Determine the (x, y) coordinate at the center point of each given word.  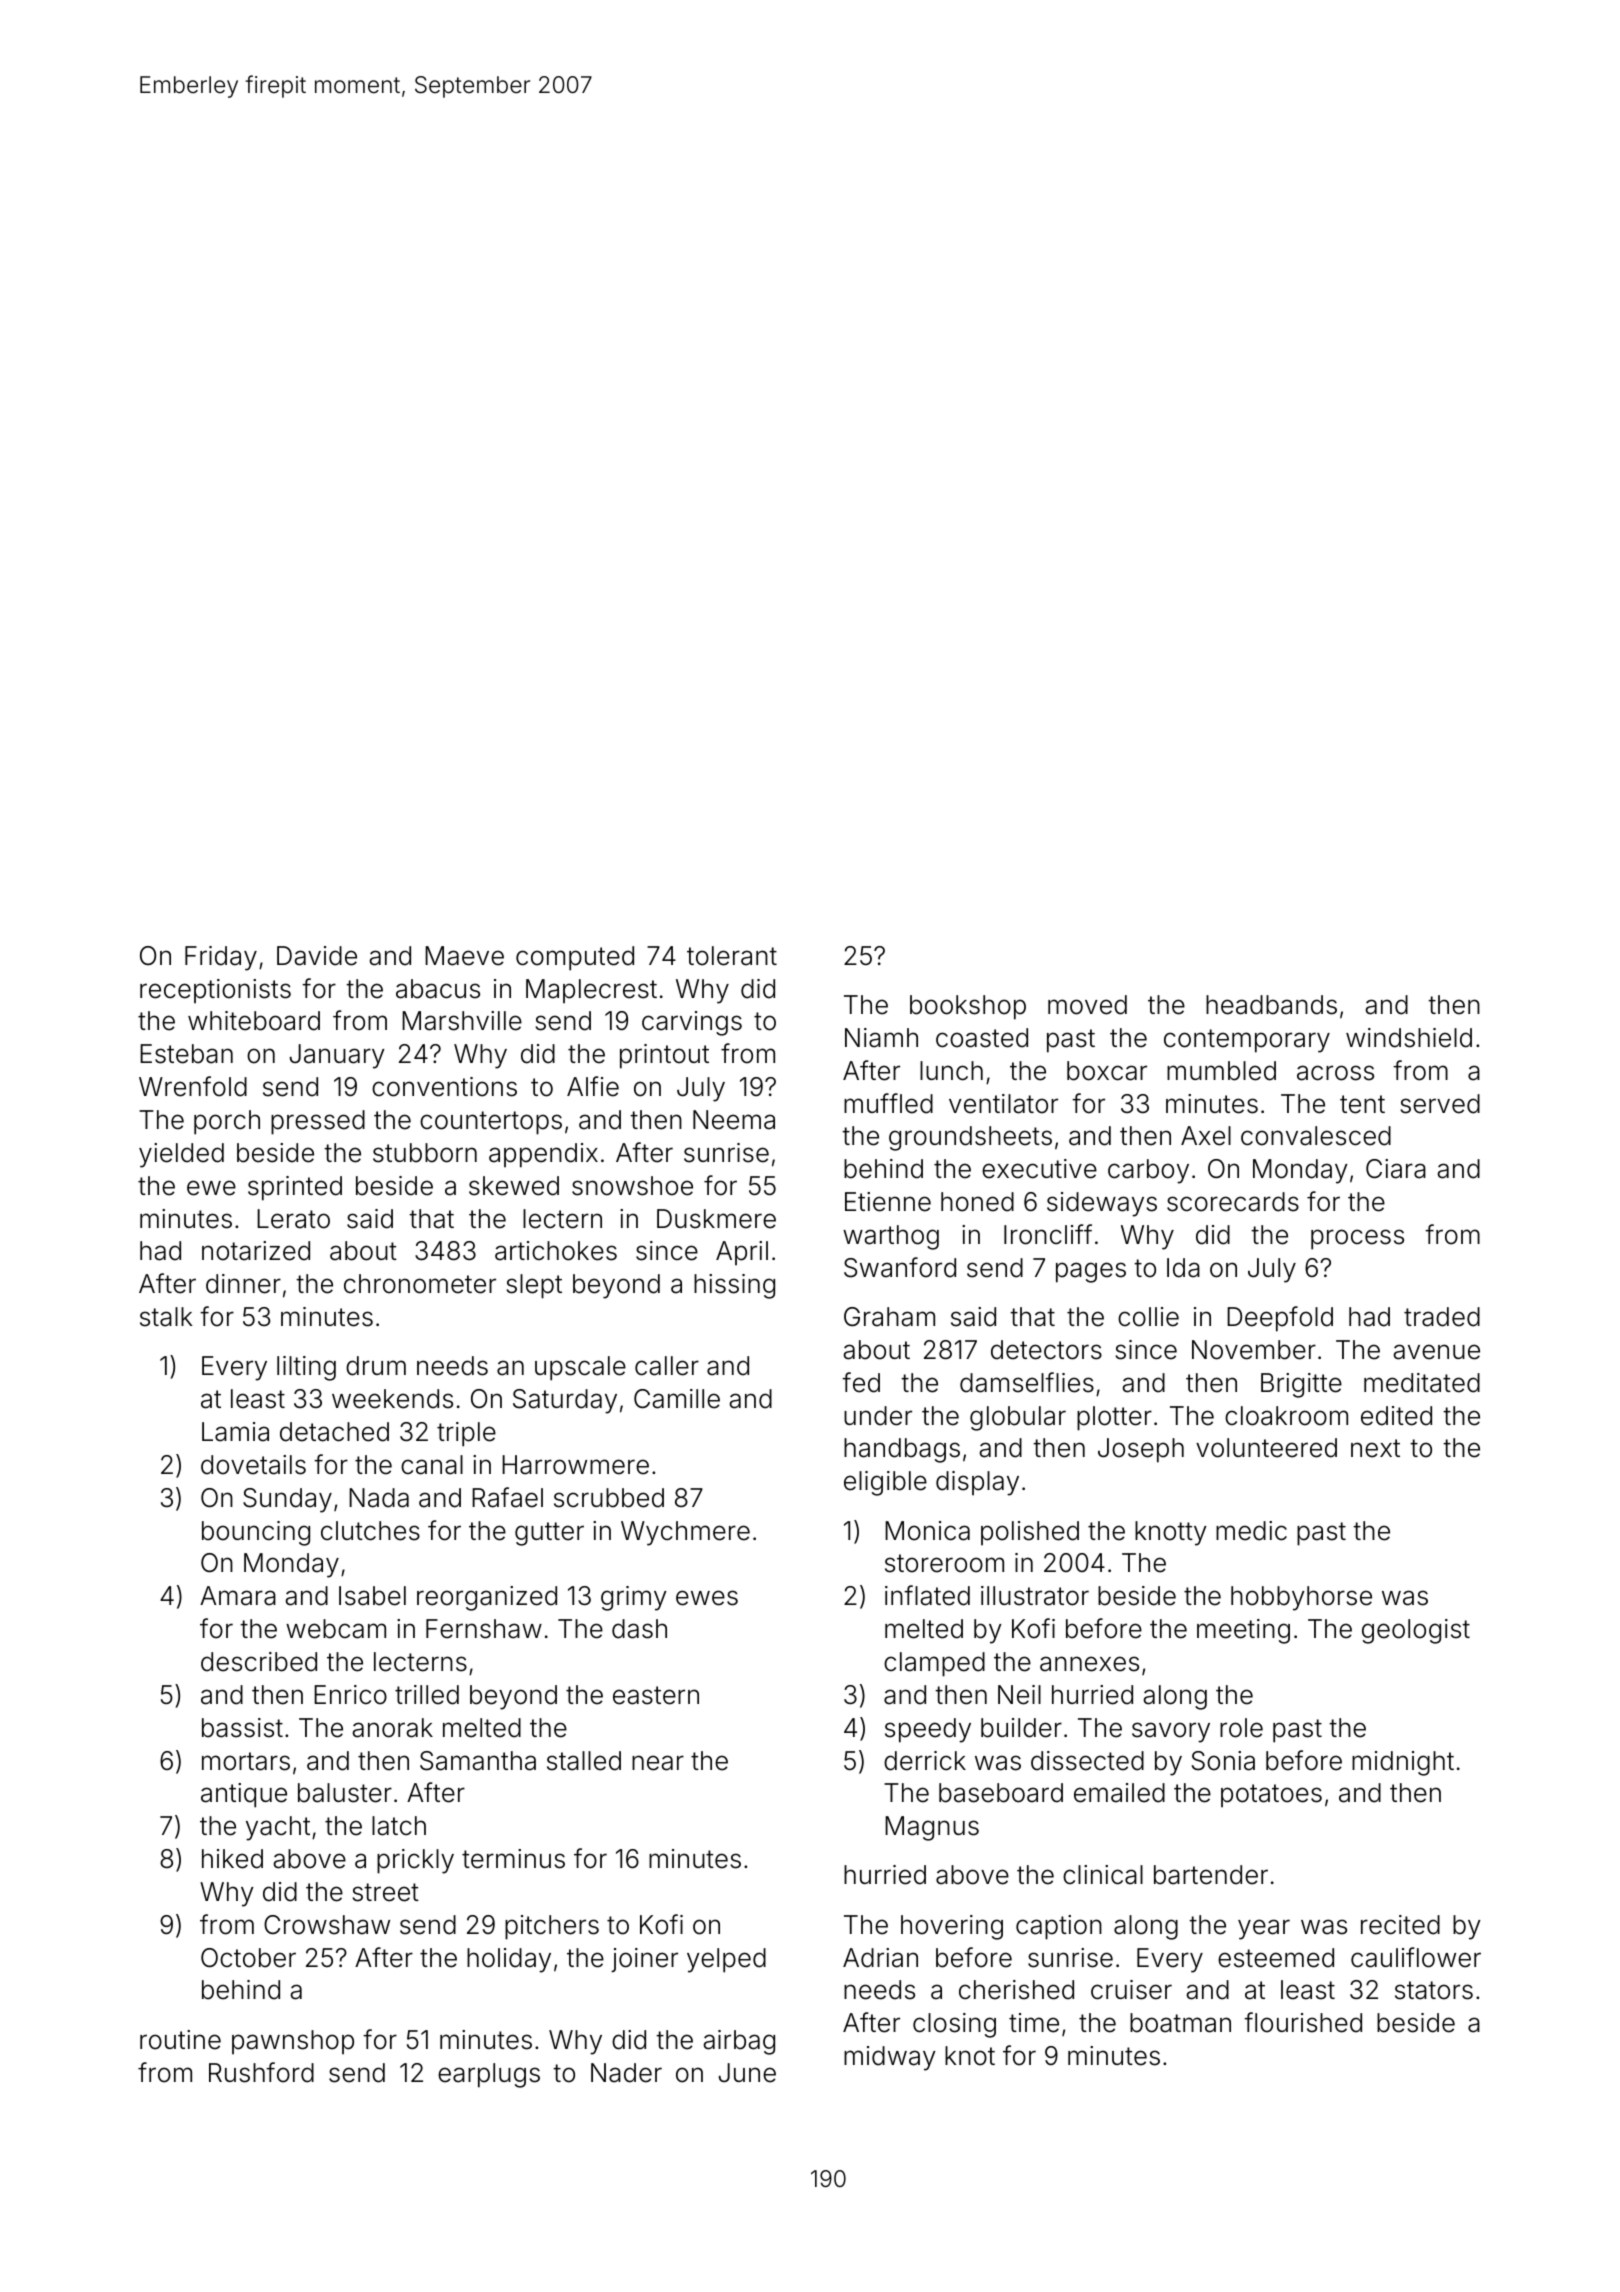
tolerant (732, 956)
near (658, 1763)
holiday (509, 1960)
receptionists (215, 991)
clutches (370, 1531)
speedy (928, 1730)
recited (1400, 1925)
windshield (1409, 1038)
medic (1251, 1531)
